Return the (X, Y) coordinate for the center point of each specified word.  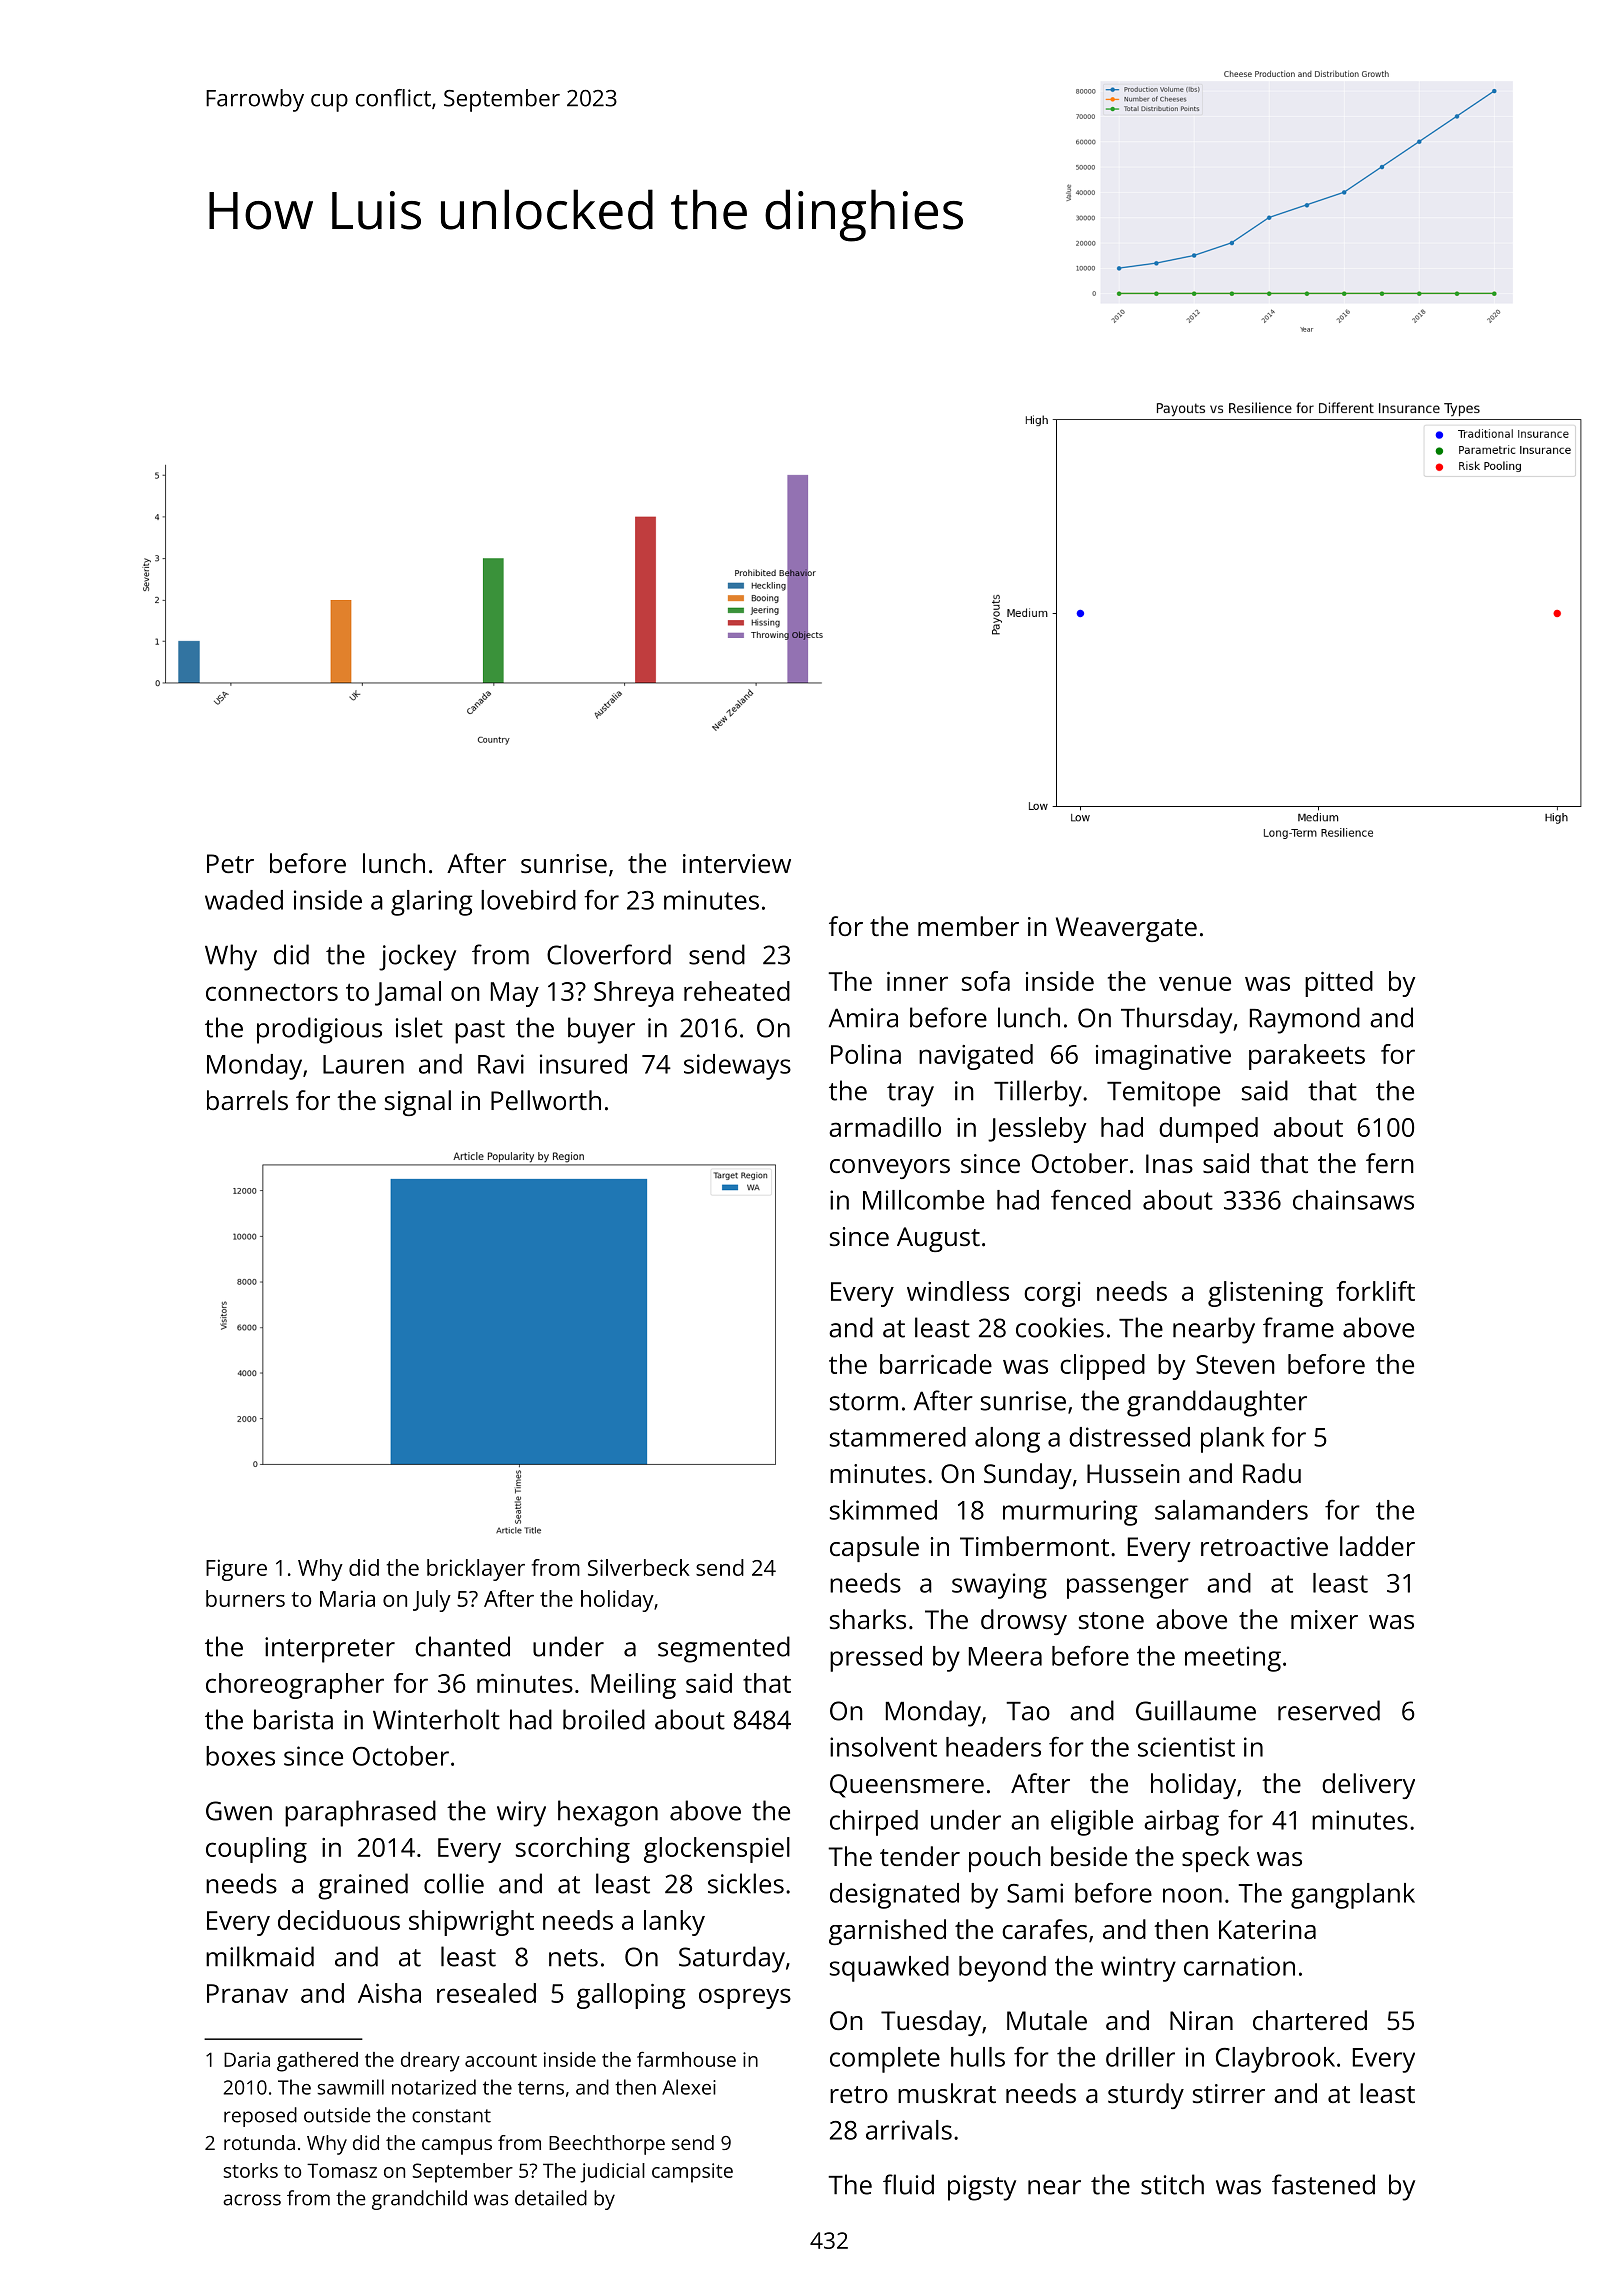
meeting (1233, 1659)
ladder (1377, 1546)
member (968, 926)
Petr (230, 863)
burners (245, 1598)
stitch (1172, 2184)
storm (864, 1402)
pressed (876, 1659)
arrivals (909, 2130)
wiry (521, 1814)
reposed (260, 2117)
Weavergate (1126, 929)
